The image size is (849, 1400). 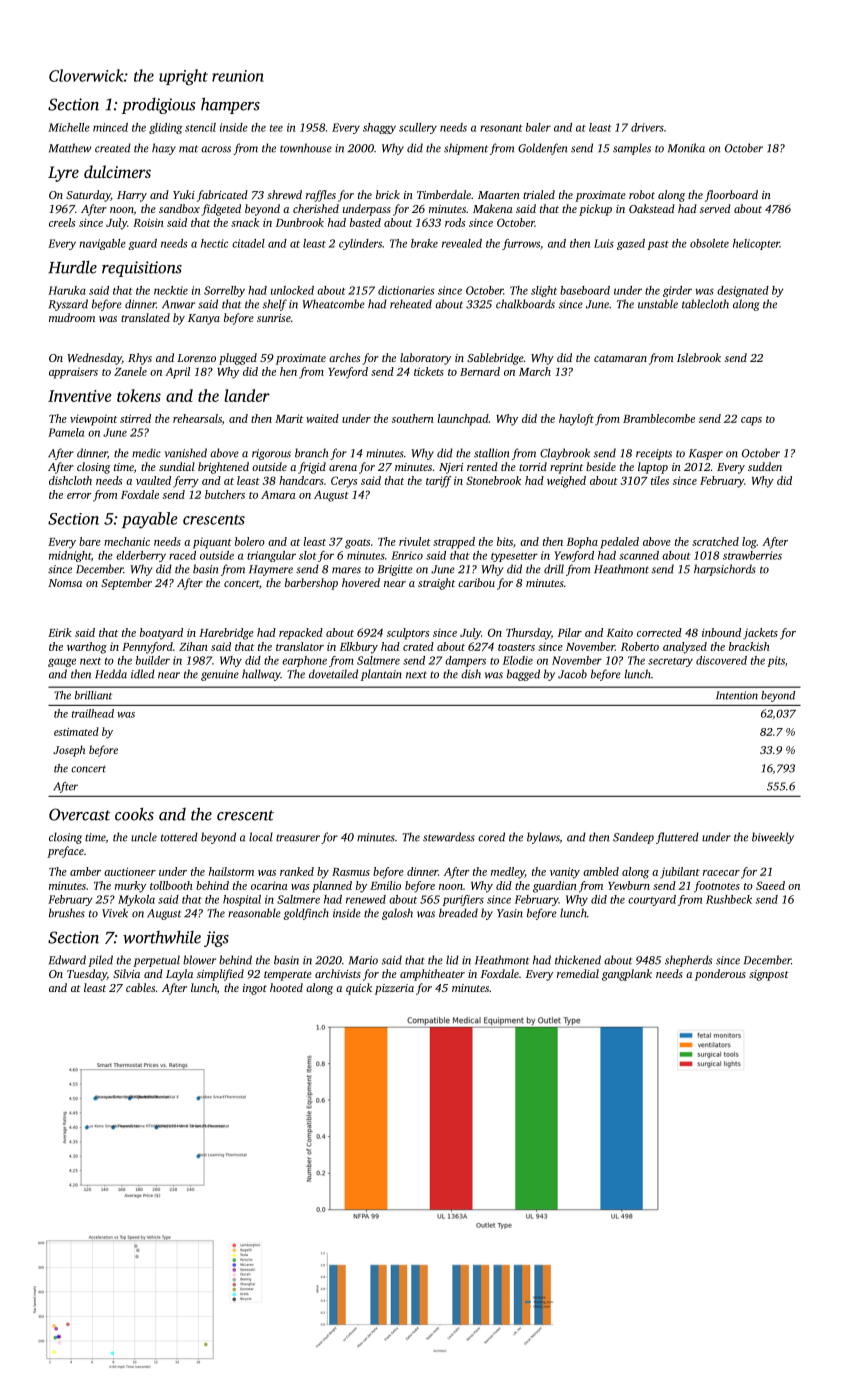 I want to click on bare, so click(x=90, y=541).
